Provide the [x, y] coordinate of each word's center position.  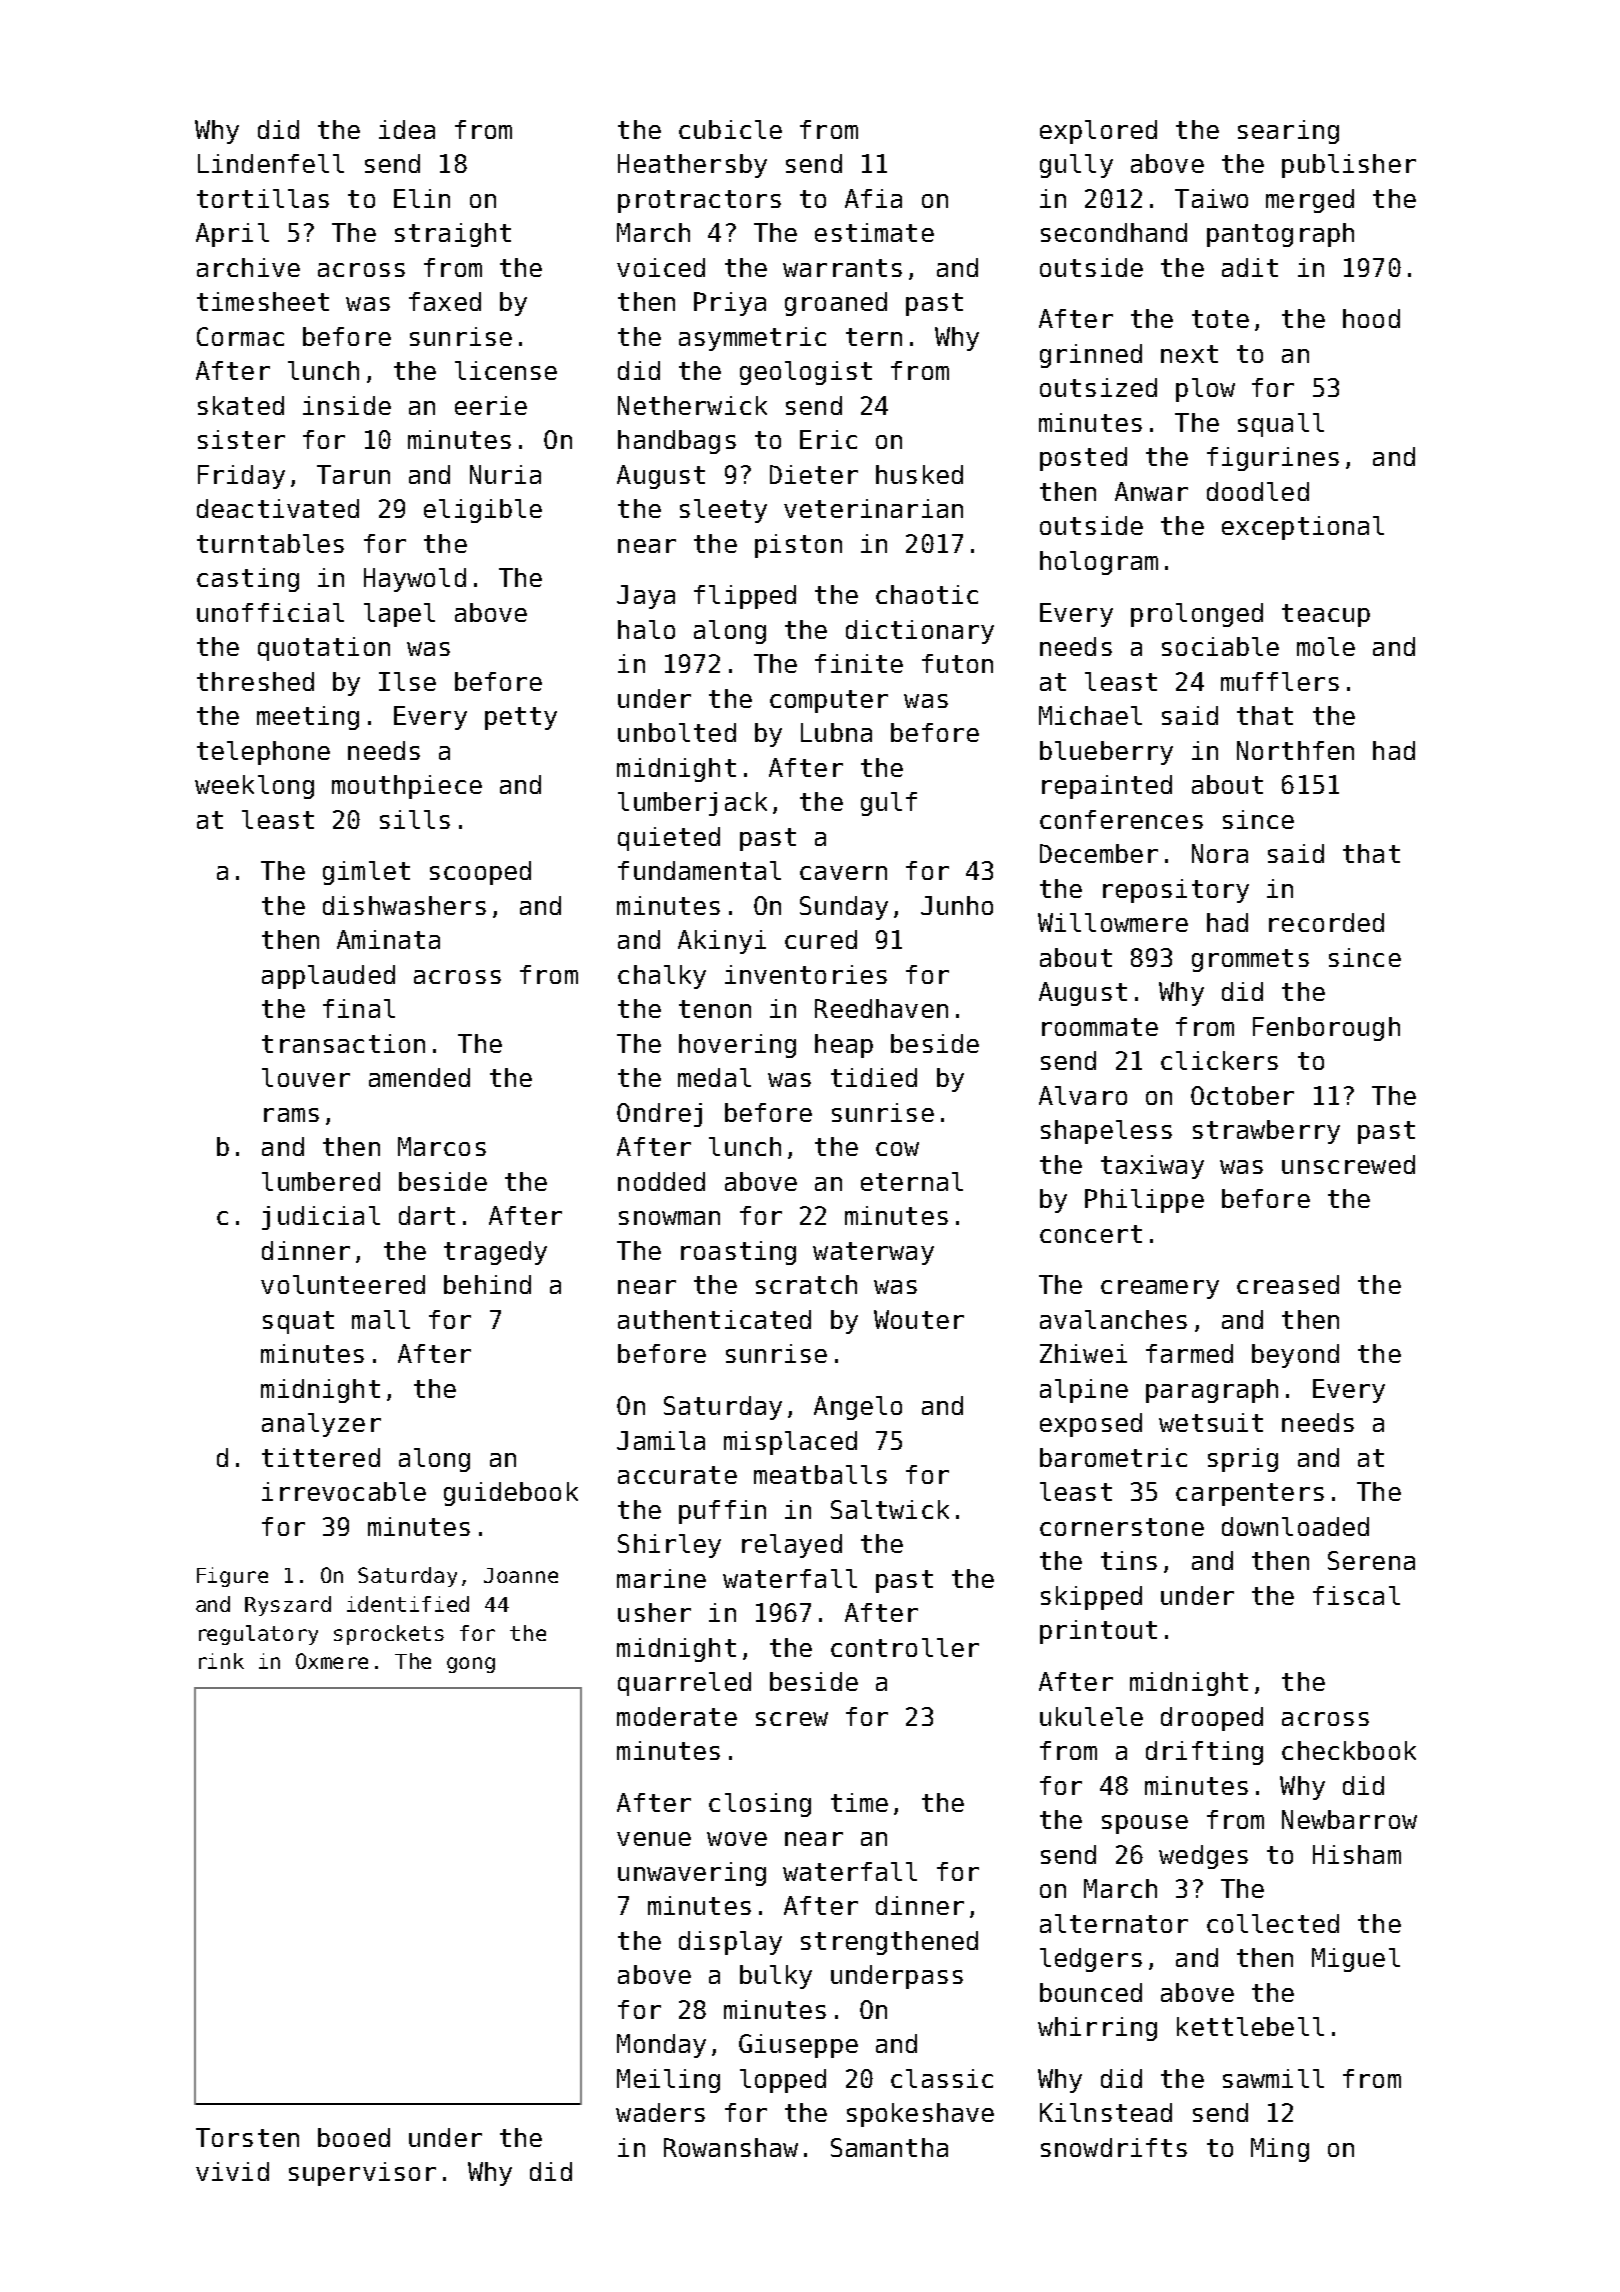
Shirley [669, 1546]
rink [221, 1661]
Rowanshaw [731, 2147]
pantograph [1280, 235]
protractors [699, 201]
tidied [874, 1077]
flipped [745, 597]
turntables [270, 543]
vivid [232, 2171]
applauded [328, 977]
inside [347, 405]
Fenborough [1326, 1029]
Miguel [1356, 1960]
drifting [1204, 1753]
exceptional [1303, 528]
